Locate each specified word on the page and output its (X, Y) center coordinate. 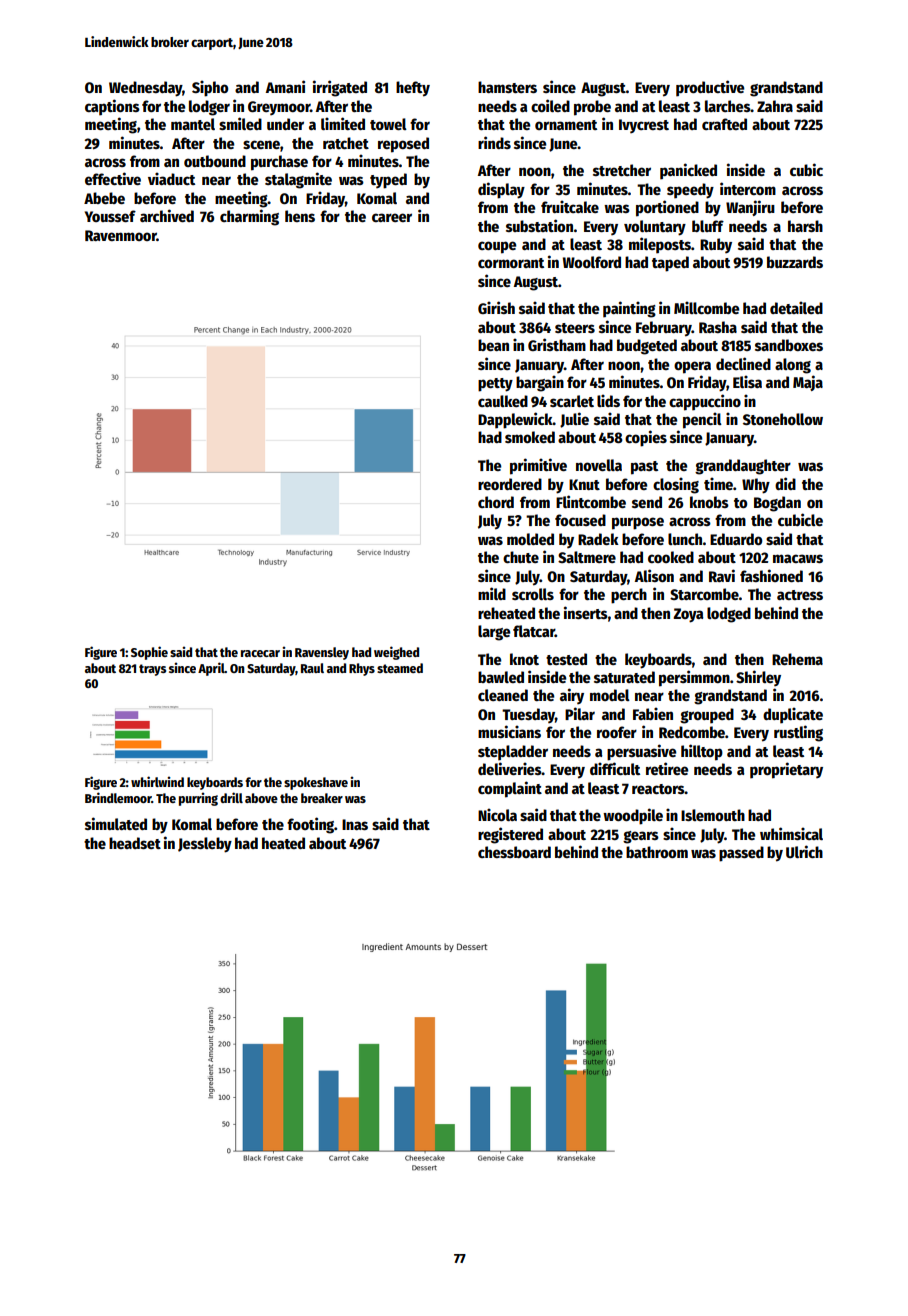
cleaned (503, 695)
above (261, 798)
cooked (671, 557)
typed (388, 181)
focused (580, 520)
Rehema (797, 659)
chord (496, 502)
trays (152, 670)
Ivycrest (644, 126)
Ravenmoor (121, 235)
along (793, 366)
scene (261, 144)
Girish (496, 307)
